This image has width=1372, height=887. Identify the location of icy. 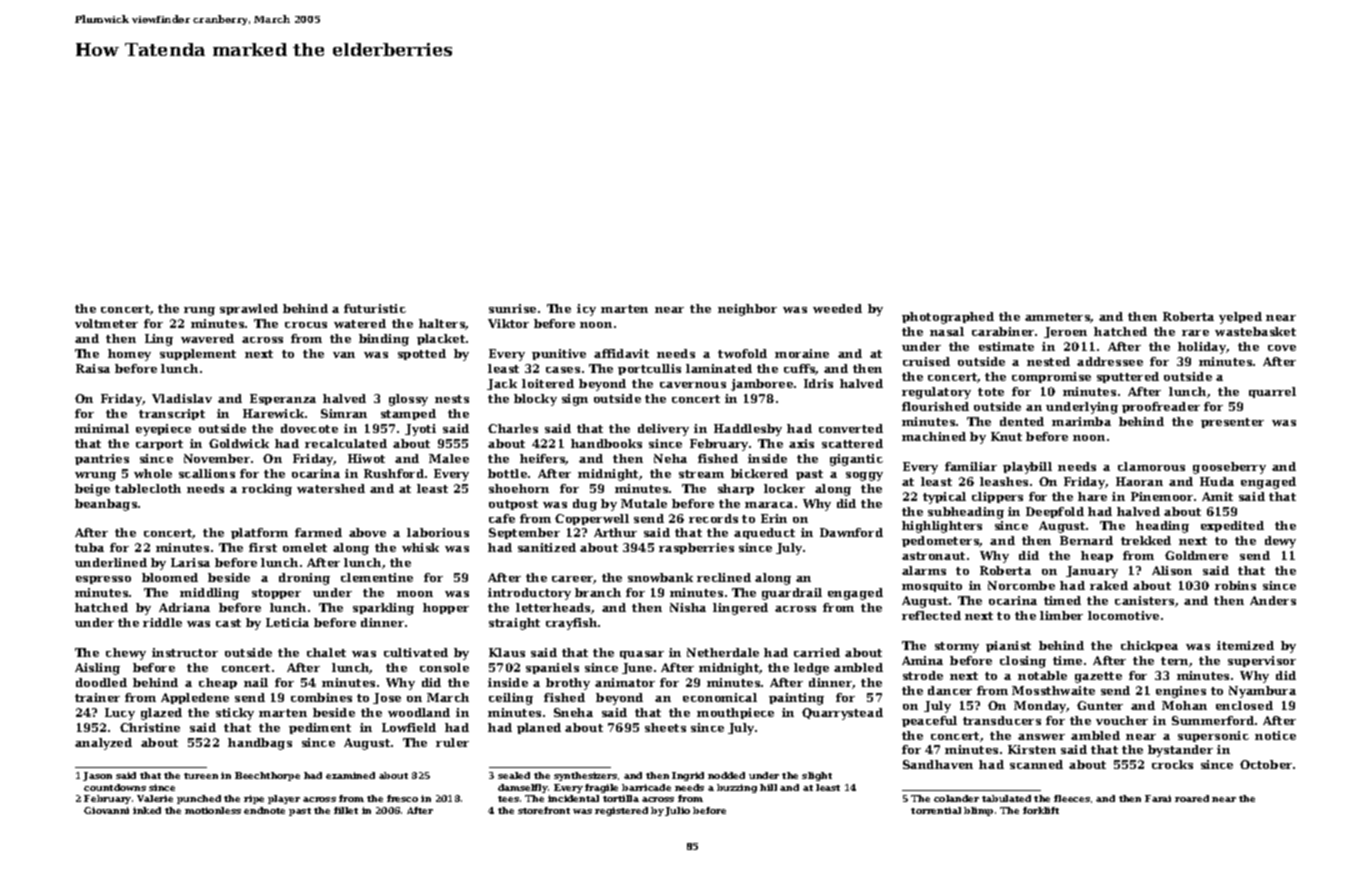
(586, 310).
